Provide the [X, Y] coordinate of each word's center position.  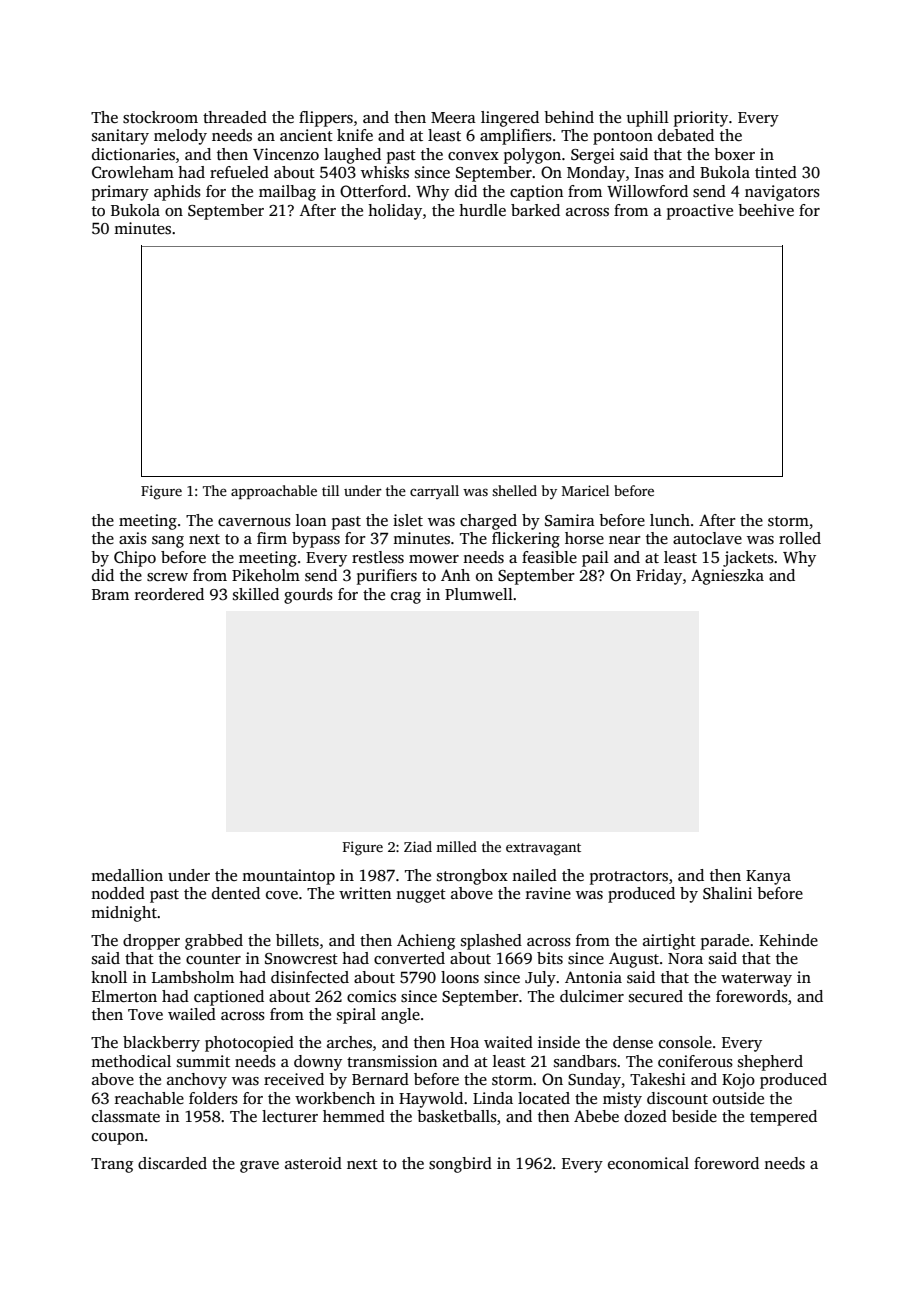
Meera [453, 117]
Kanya [768, 877]
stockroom [160, 117]
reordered [169, 594]
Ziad [418, 846]
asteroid [313, 1163]
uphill [648, 119]
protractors [629, 878]
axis [133, 538]
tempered [783, 1118]
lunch [670, 520]
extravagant [543, 849]
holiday [395, 212]
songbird [460, 1165]
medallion [127, 875]
